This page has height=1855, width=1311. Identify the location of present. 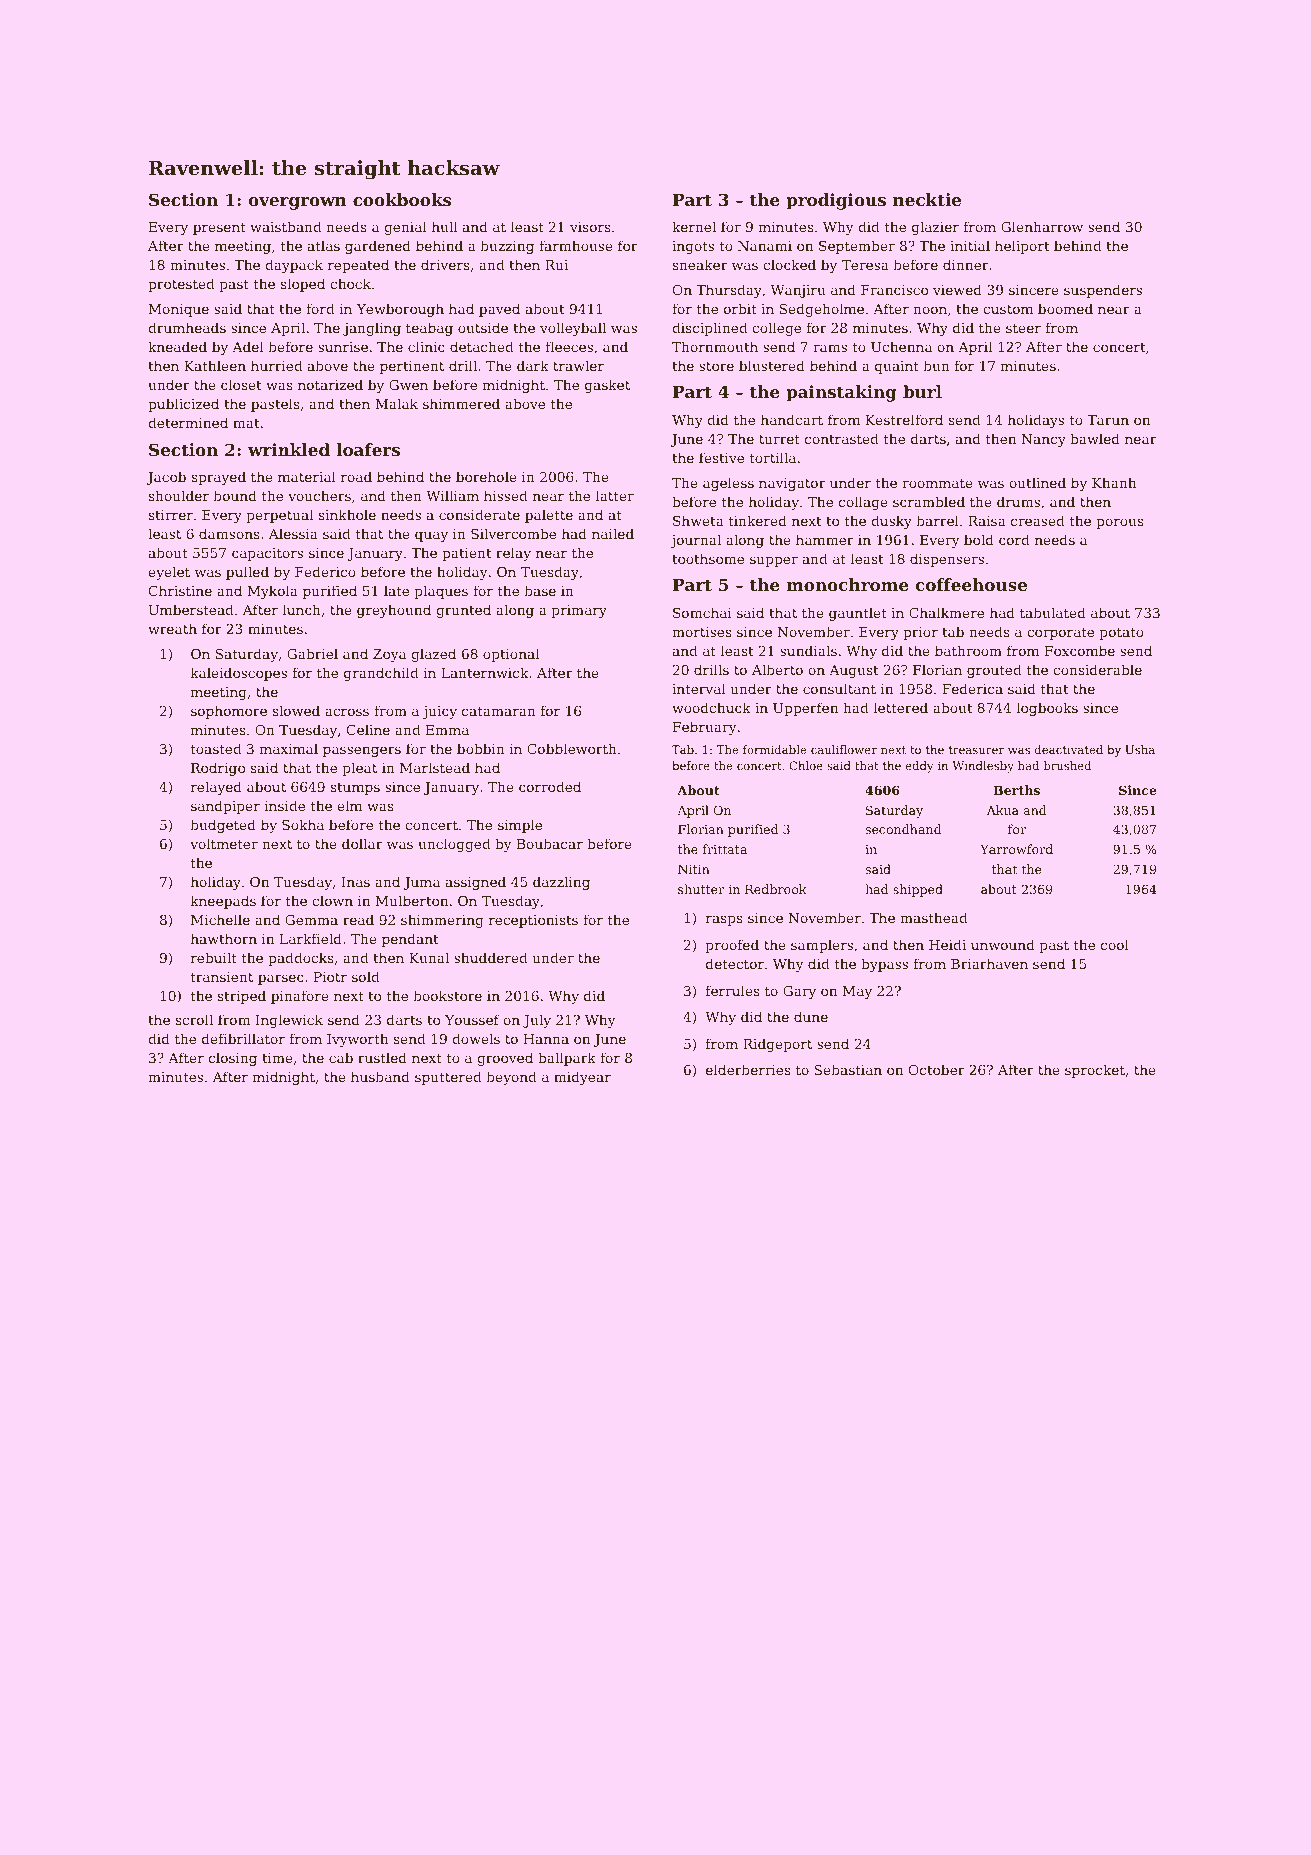
(219, 228).
